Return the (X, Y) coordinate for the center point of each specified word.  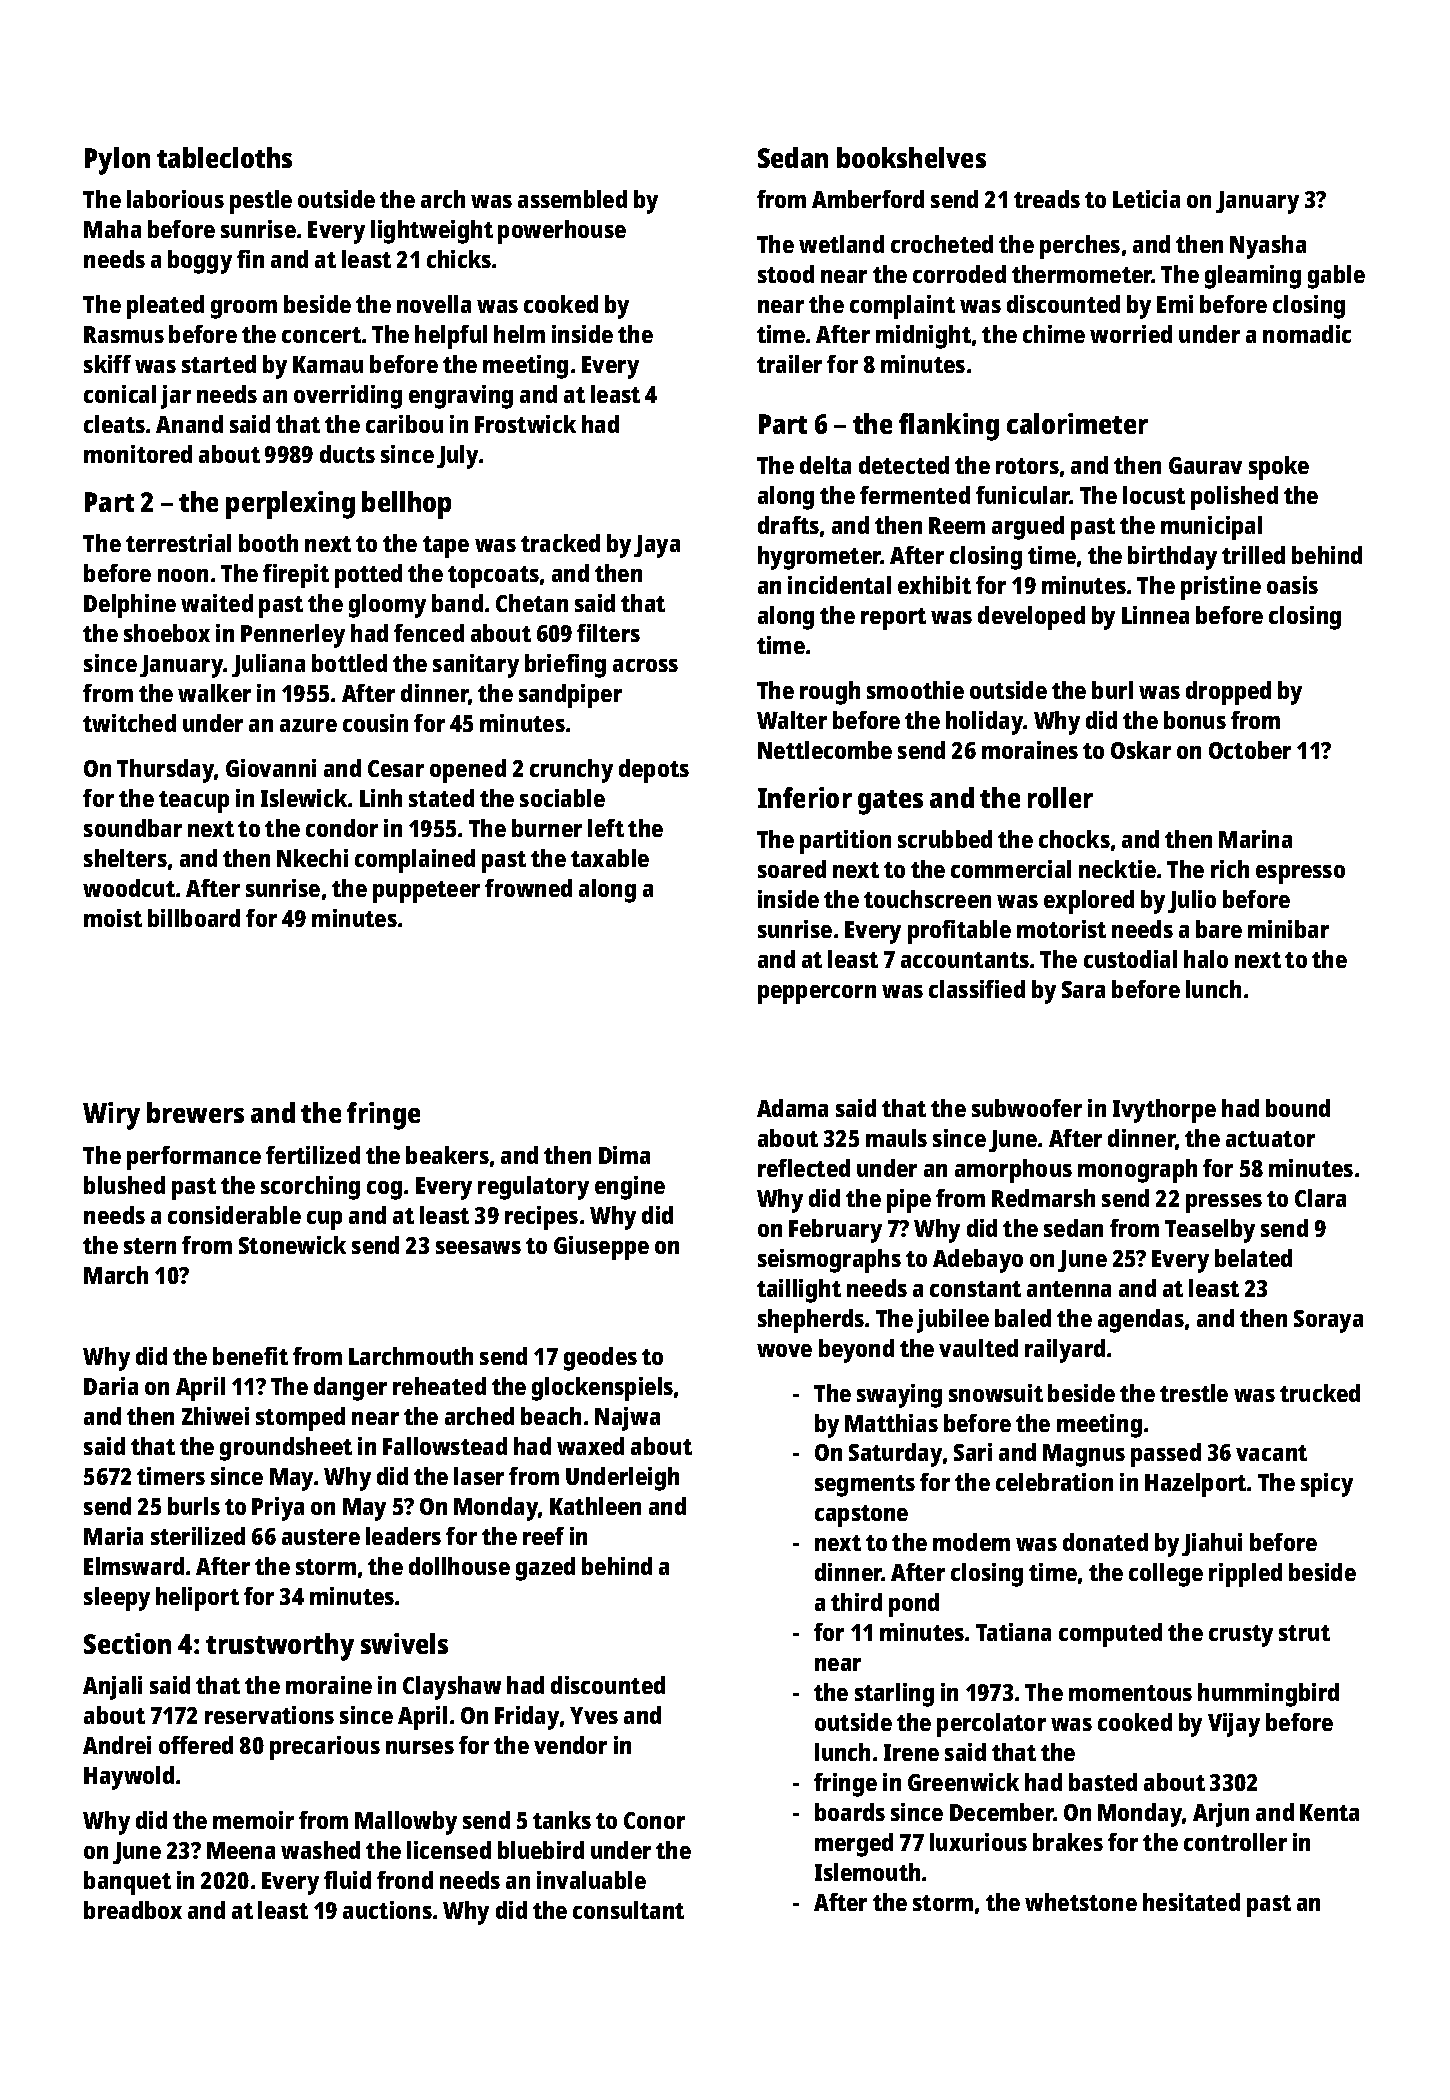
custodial (1130, 959)
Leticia (1146, 199)
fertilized (313, 1155)
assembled (572, 199)
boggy (200, 262)
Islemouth (867, 1872)
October (1250, 750)
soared (792, 869)
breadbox (133, 1910)
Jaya (657, 546)
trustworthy (280, 1647)
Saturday (895, 1455)
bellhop (406, 505)
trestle (1194, 1393)
